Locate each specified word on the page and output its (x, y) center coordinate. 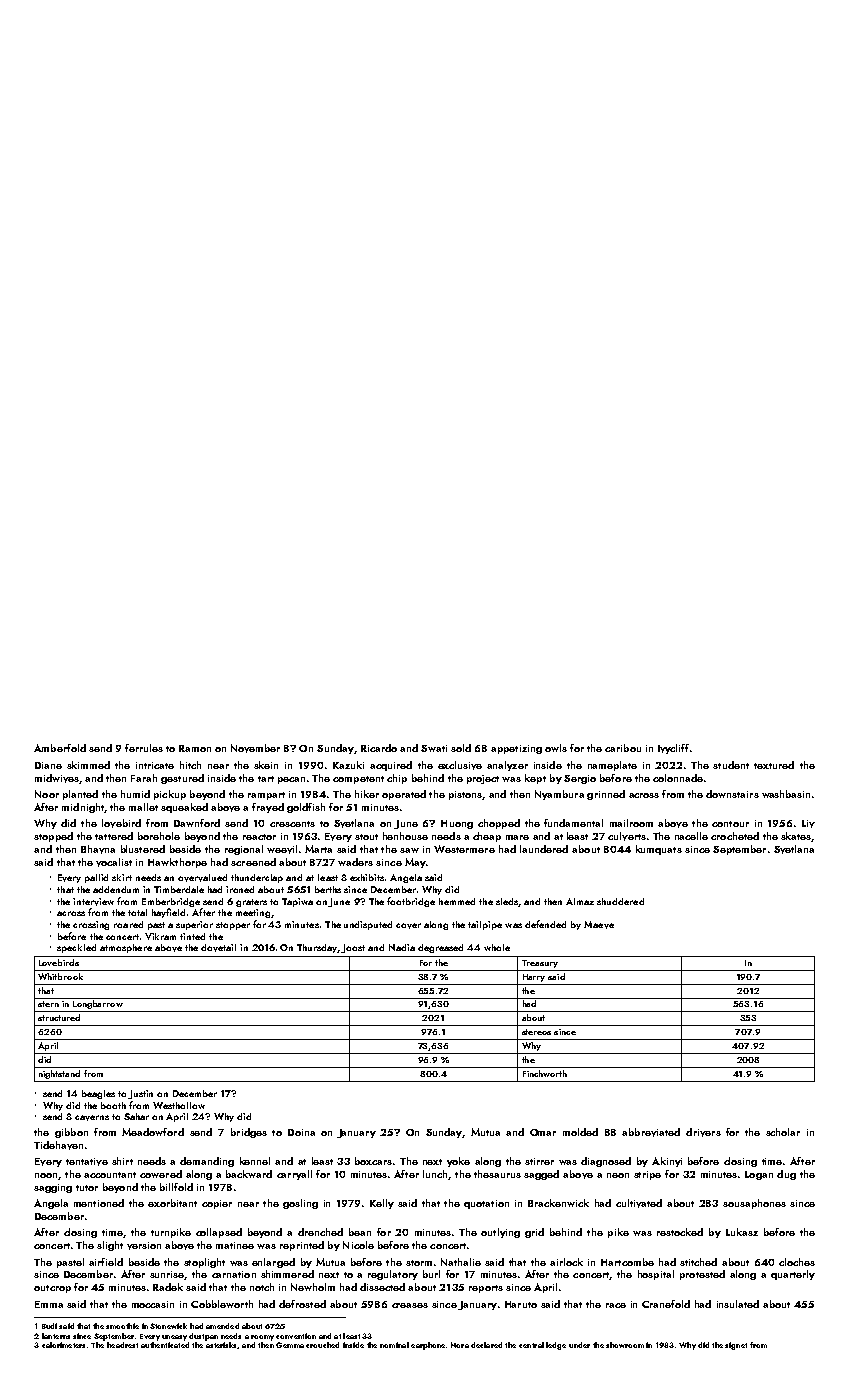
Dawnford (197, 823)
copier (217, 1204)
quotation (486, 1204)
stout (366, 837)
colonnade (678, 778)
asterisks (222, 1345)
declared (486, 1345)
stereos (536, 1032)
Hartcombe (627, 1262)
